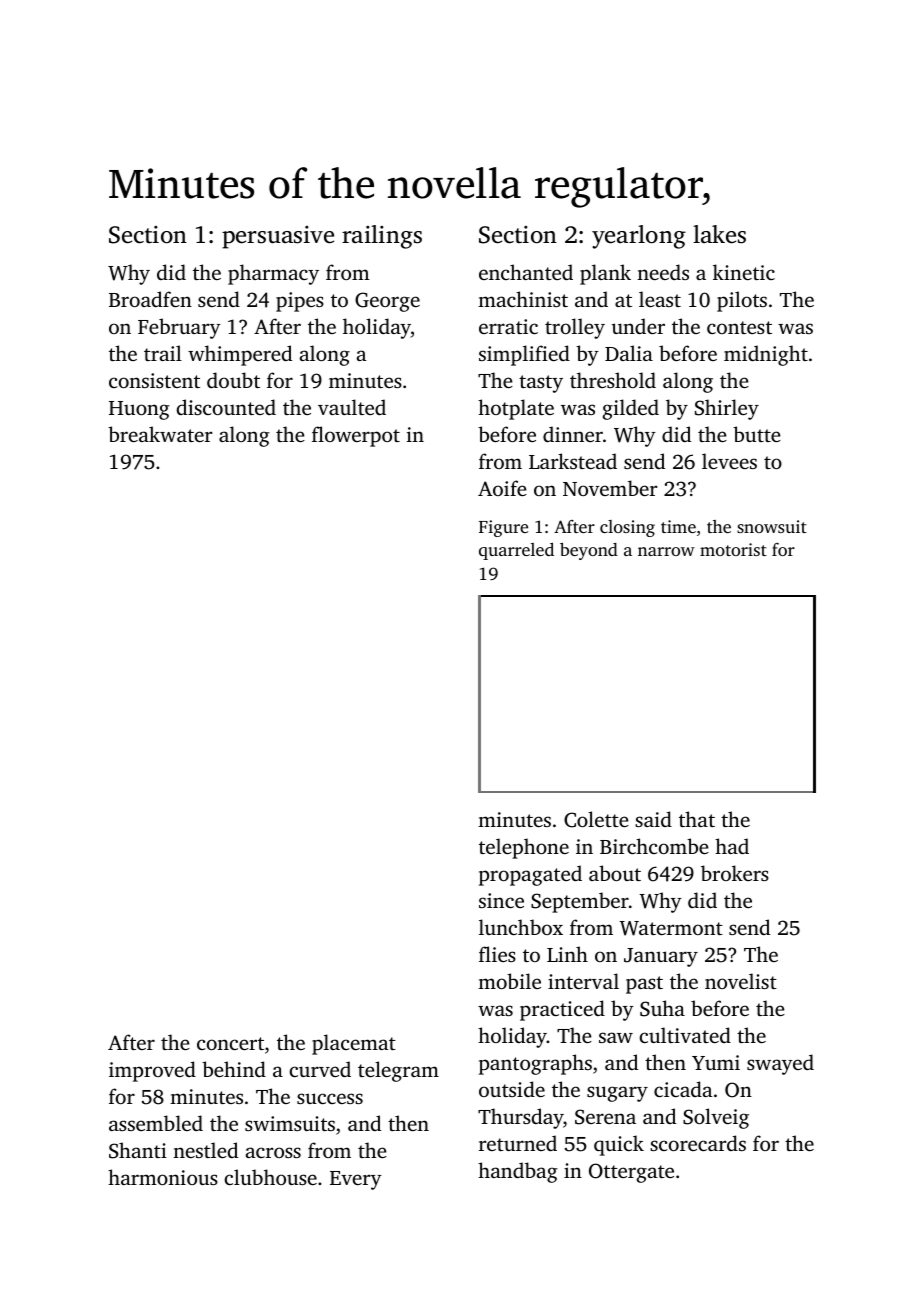 This screenshot has width=924, height=1311. What do you see at coordinates (526, 272) in the screenshot?
I see `enchanted` at bounding box center [526, 272].
